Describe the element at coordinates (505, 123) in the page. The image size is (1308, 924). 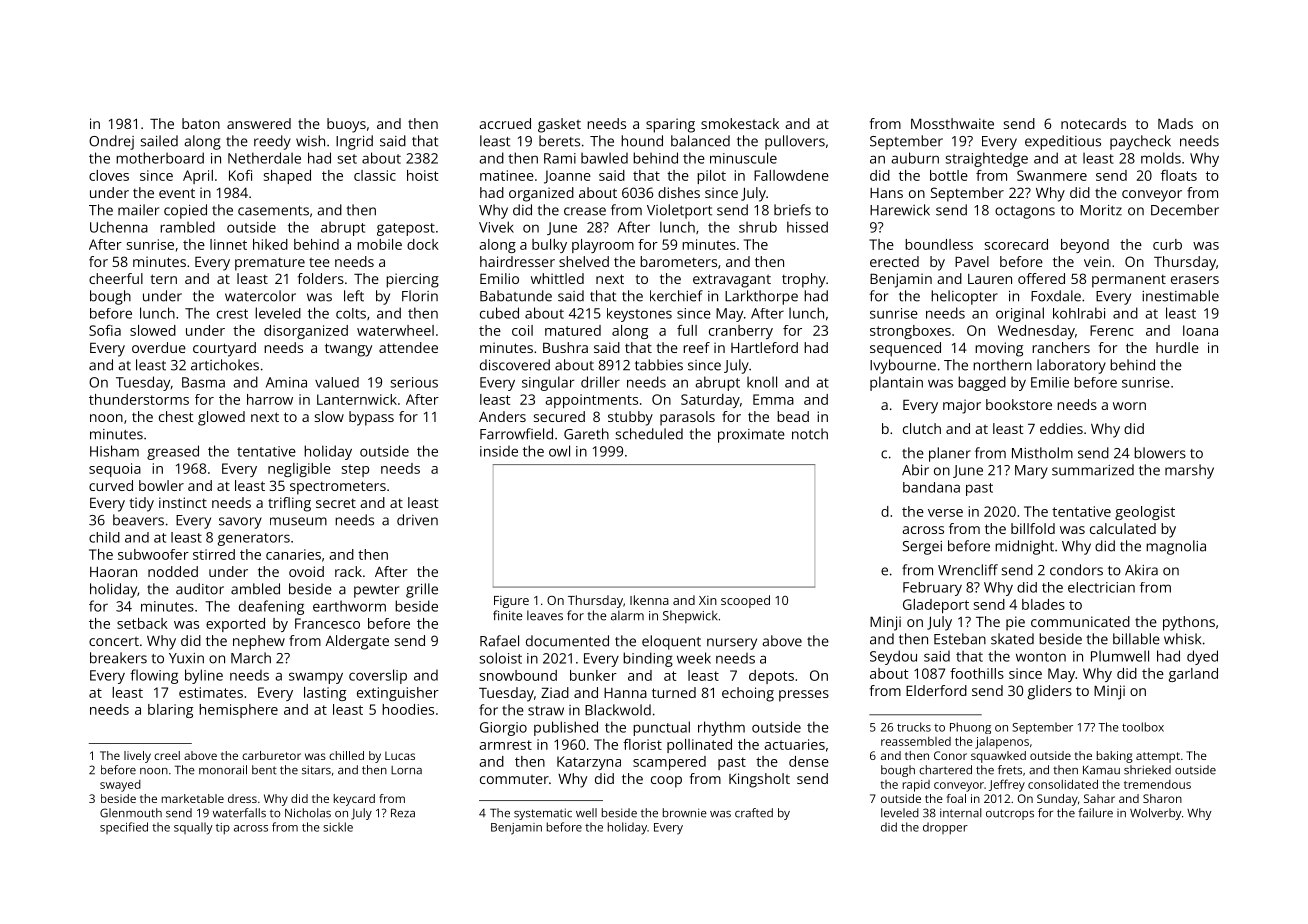
I see `accrued` at that location.
